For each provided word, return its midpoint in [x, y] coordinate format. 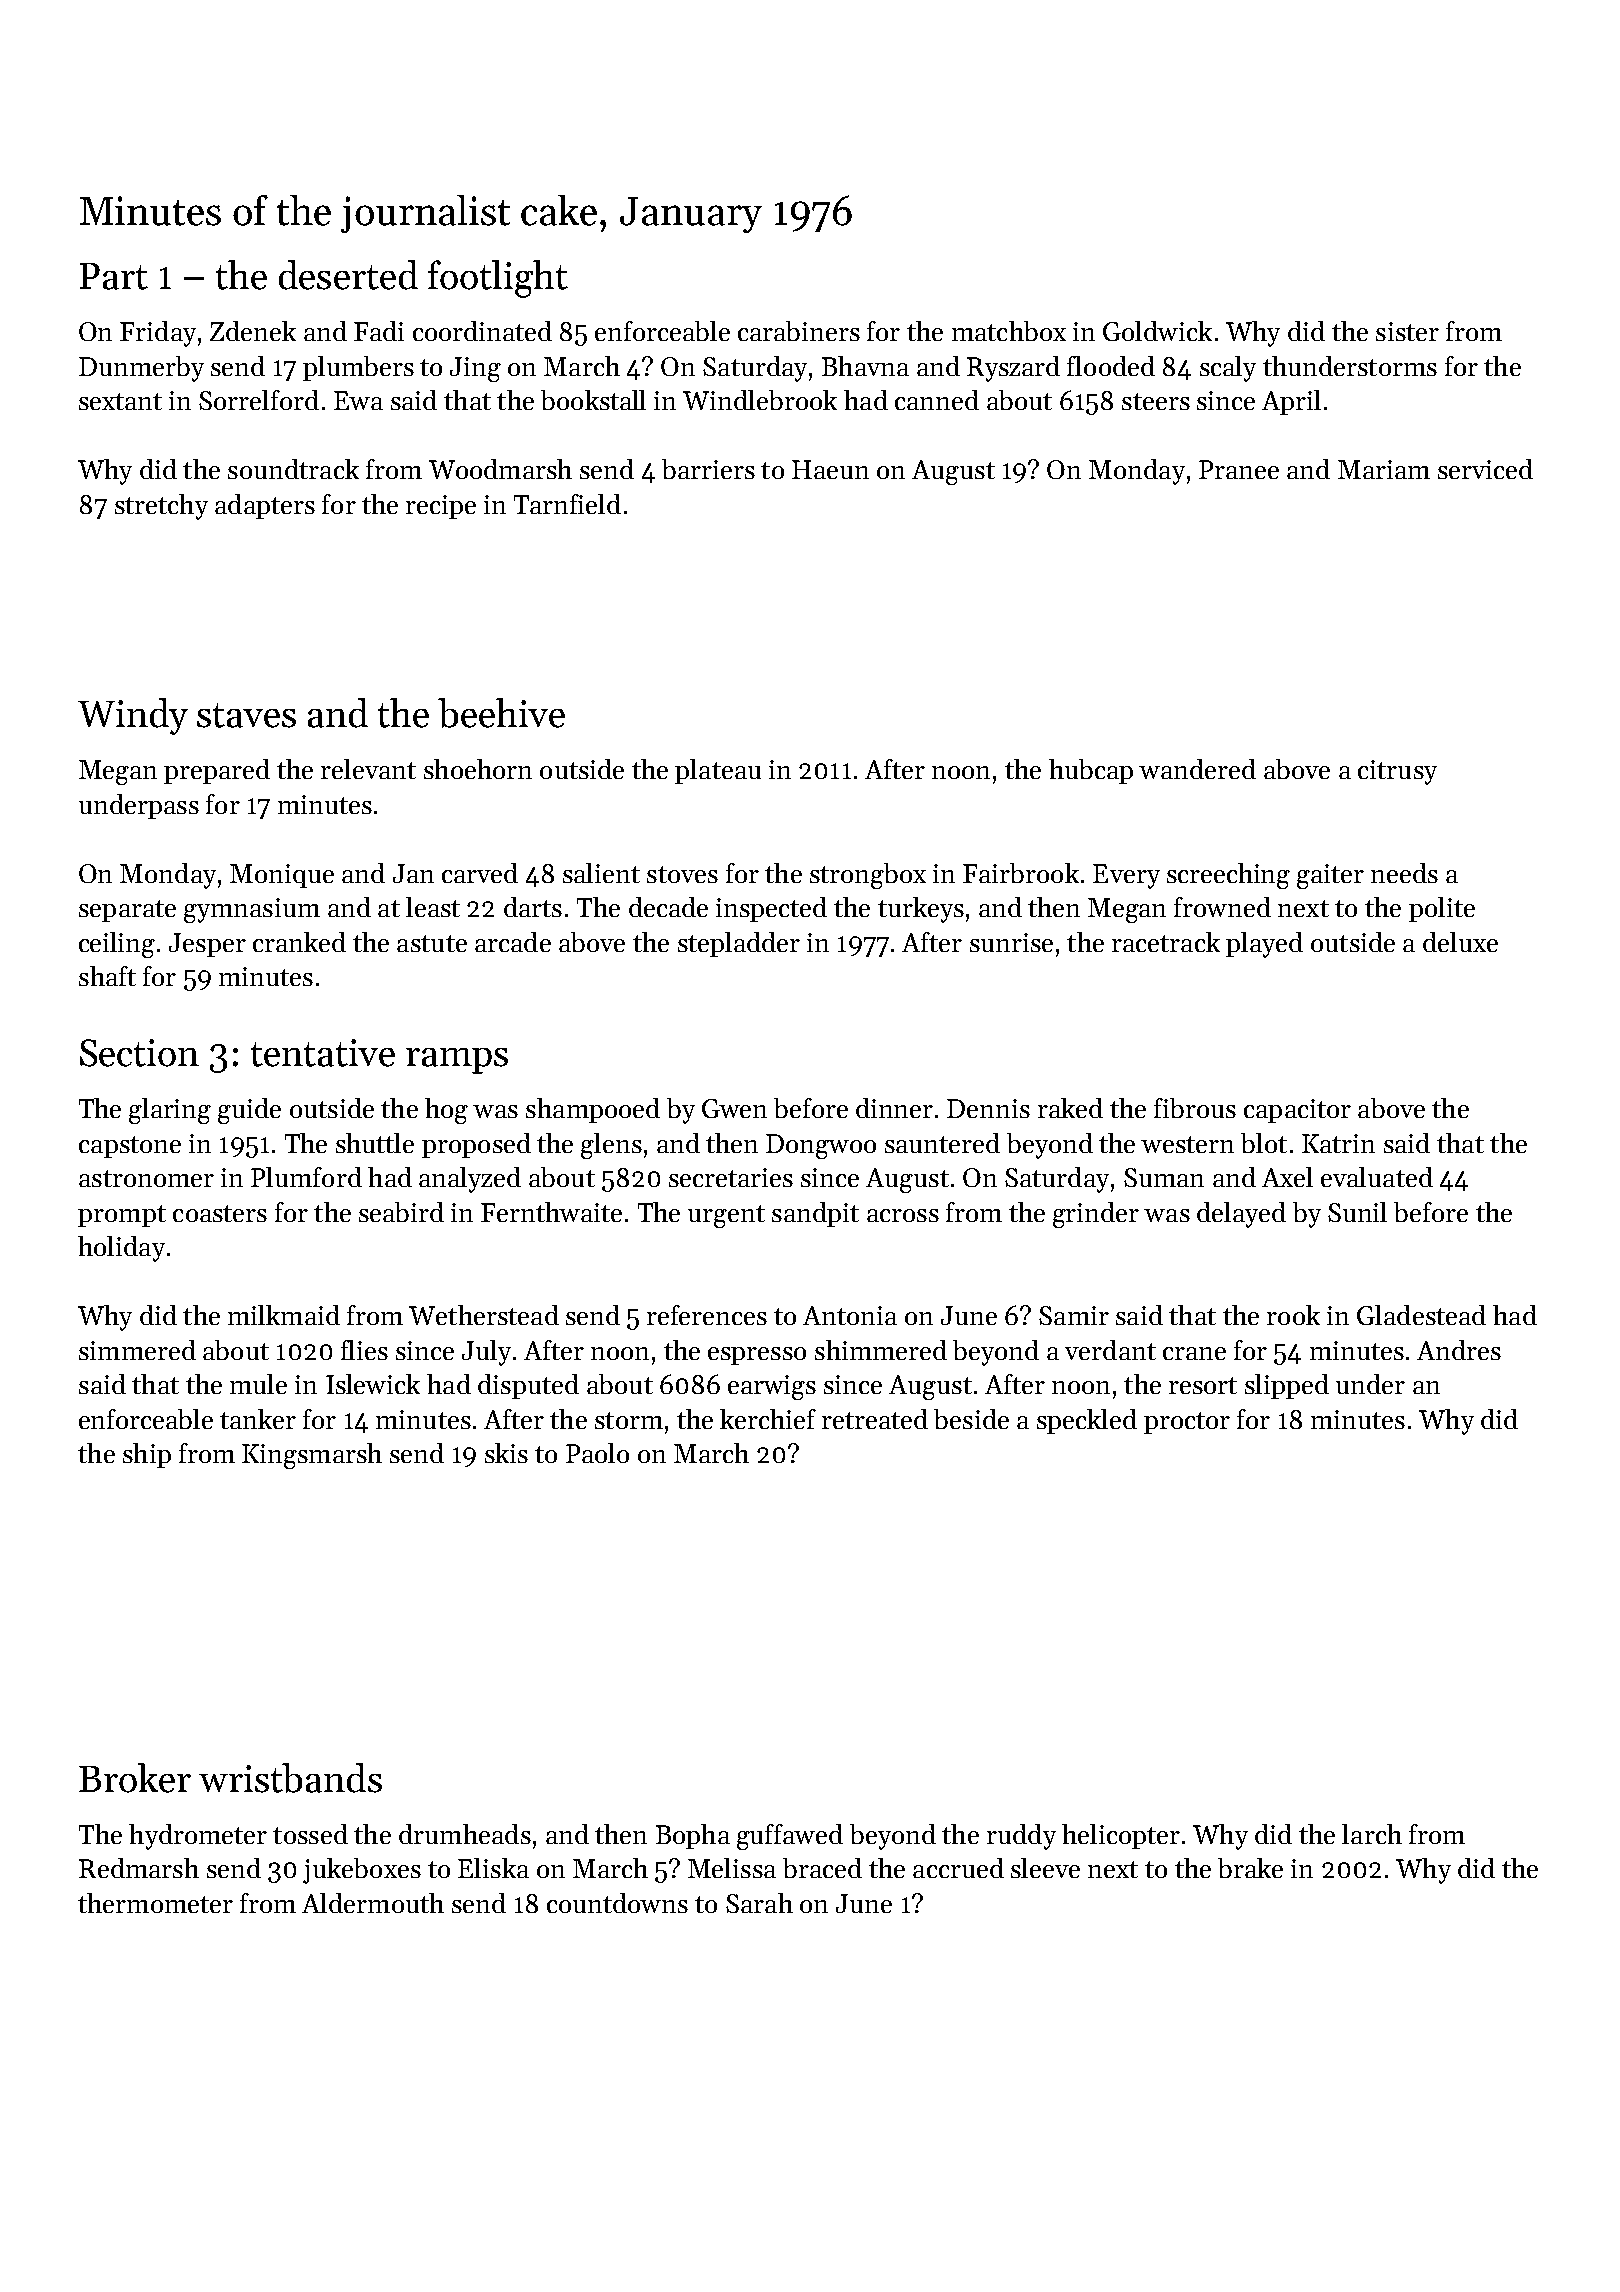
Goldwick [1157, 331]
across [903, 1215]
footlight [498, 279]
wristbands [290, 1778]
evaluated [1377, 1177]
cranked [299, 942]
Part [114, 276]
